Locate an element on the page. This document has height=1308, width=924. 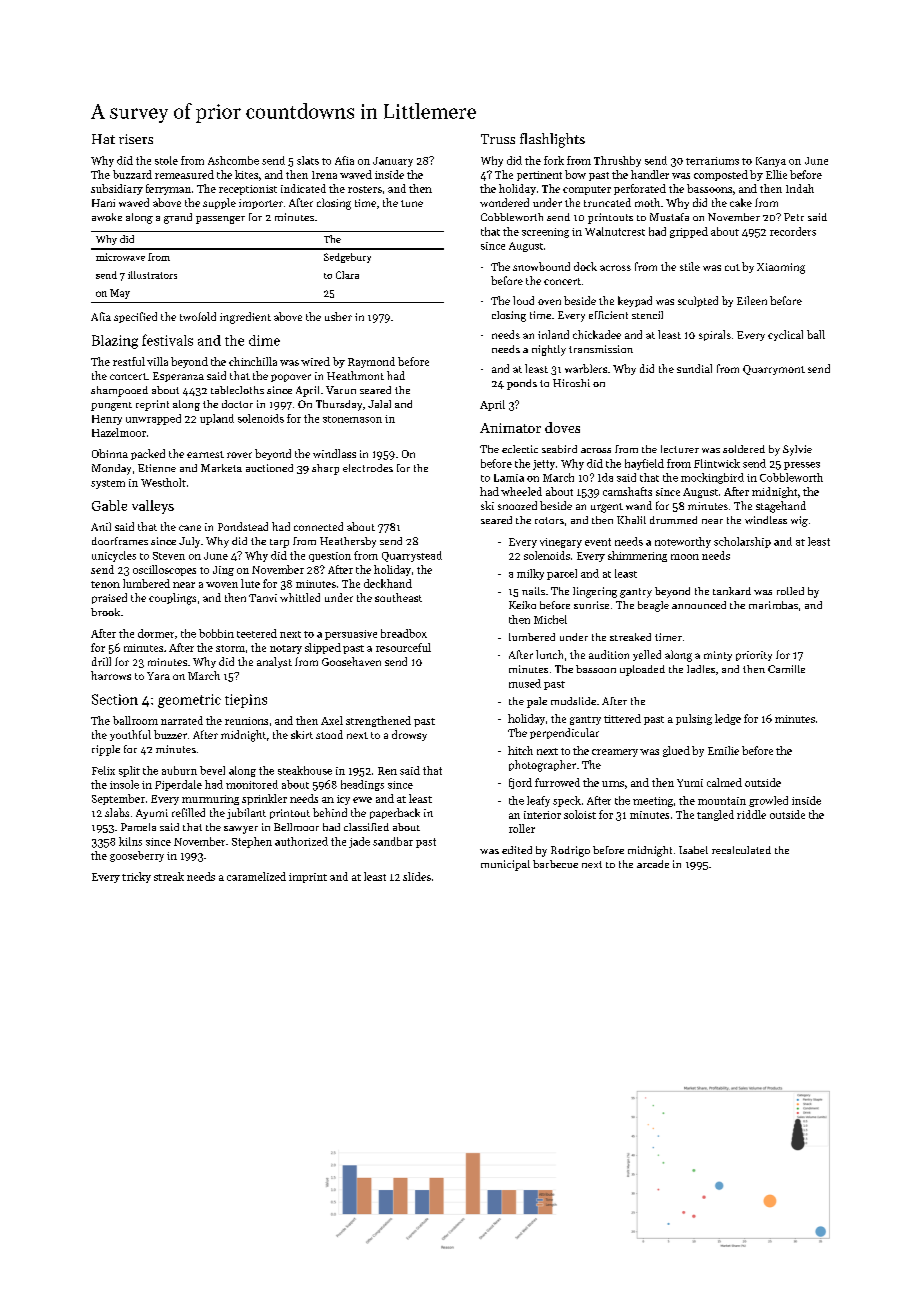
Truss is located at coordinates (498, 139).
